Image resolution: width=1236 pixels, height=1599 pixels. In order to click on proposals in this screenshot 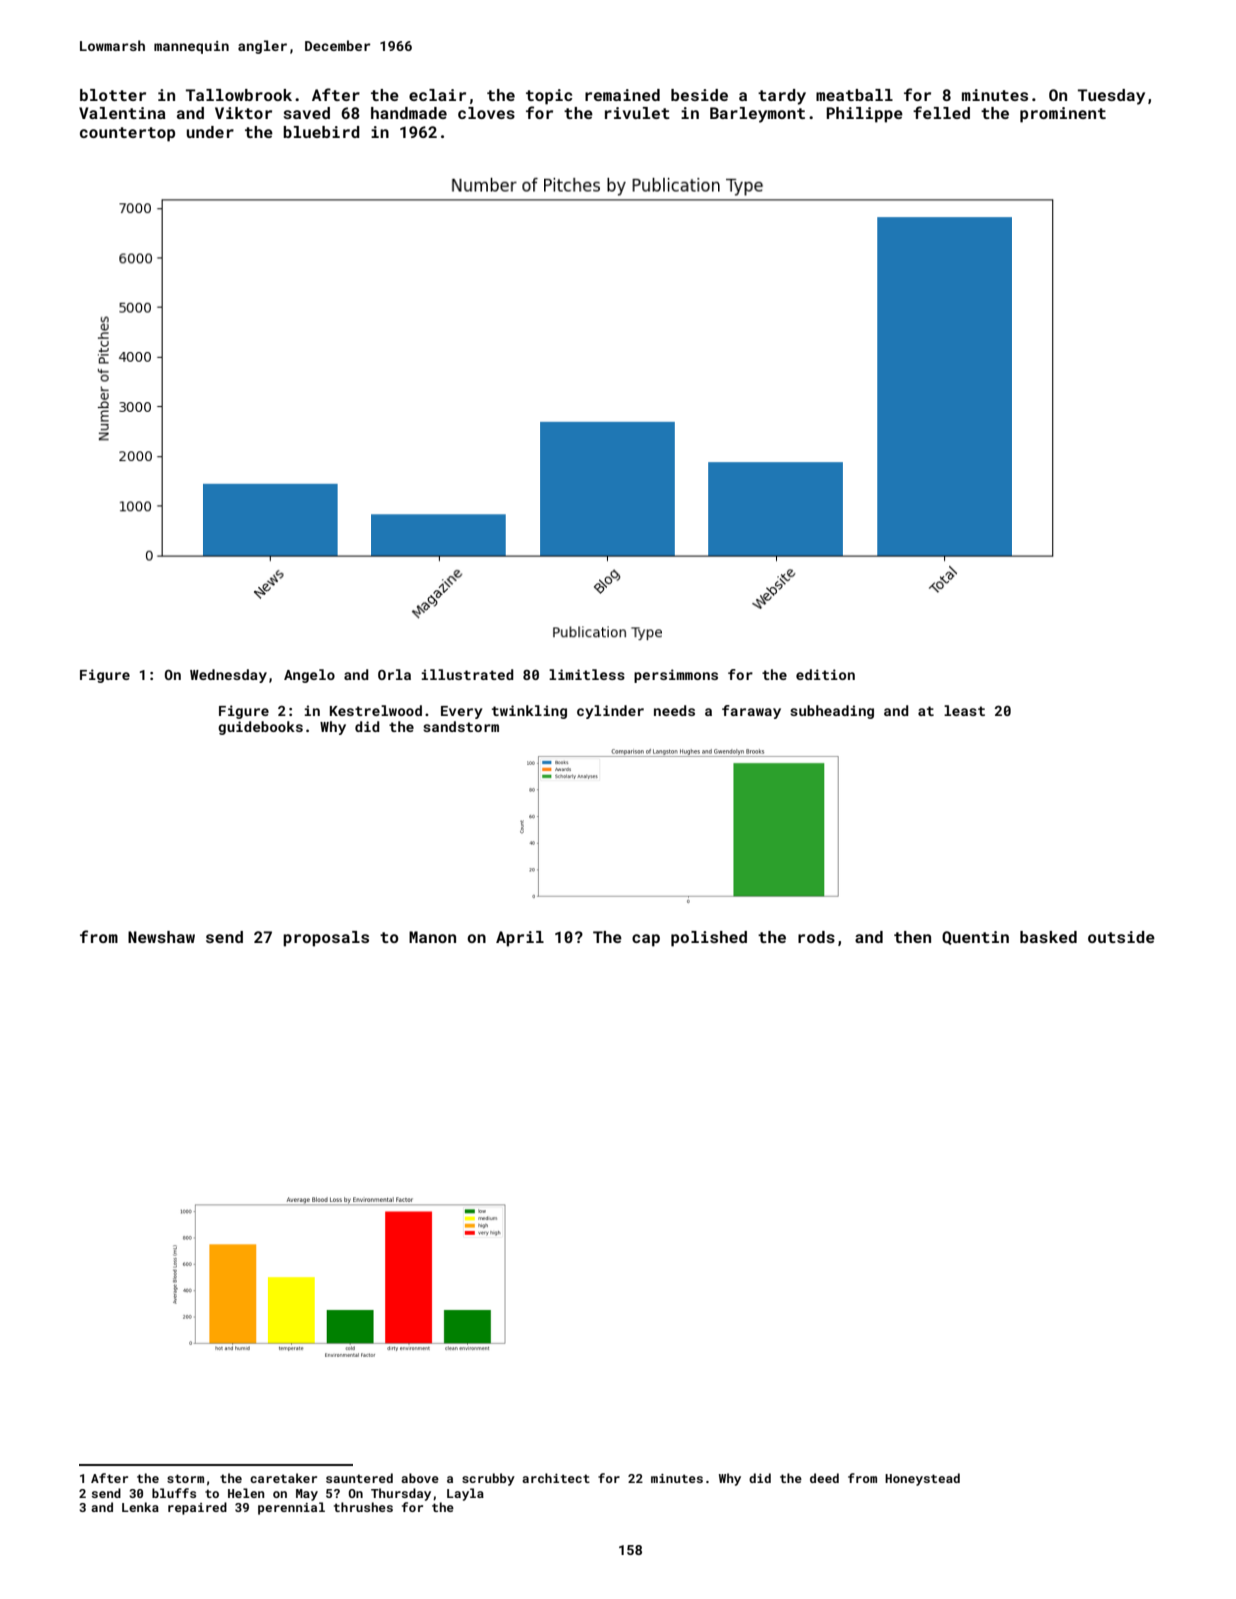, I will do `click(326, 939)`.
